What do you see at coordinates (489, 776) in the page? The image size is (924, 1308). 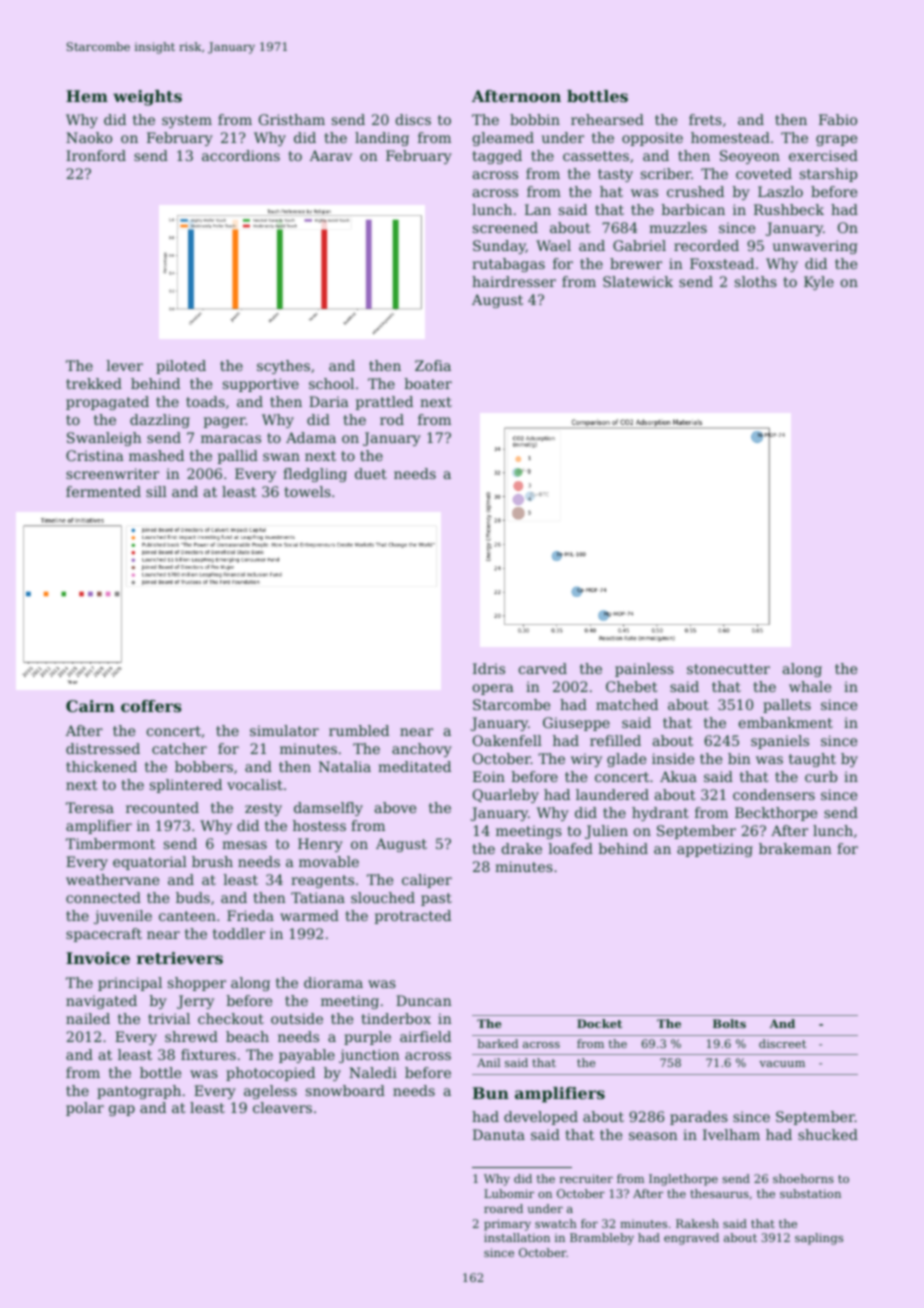 I see `Eoin` at bounding box center [489, 776].
